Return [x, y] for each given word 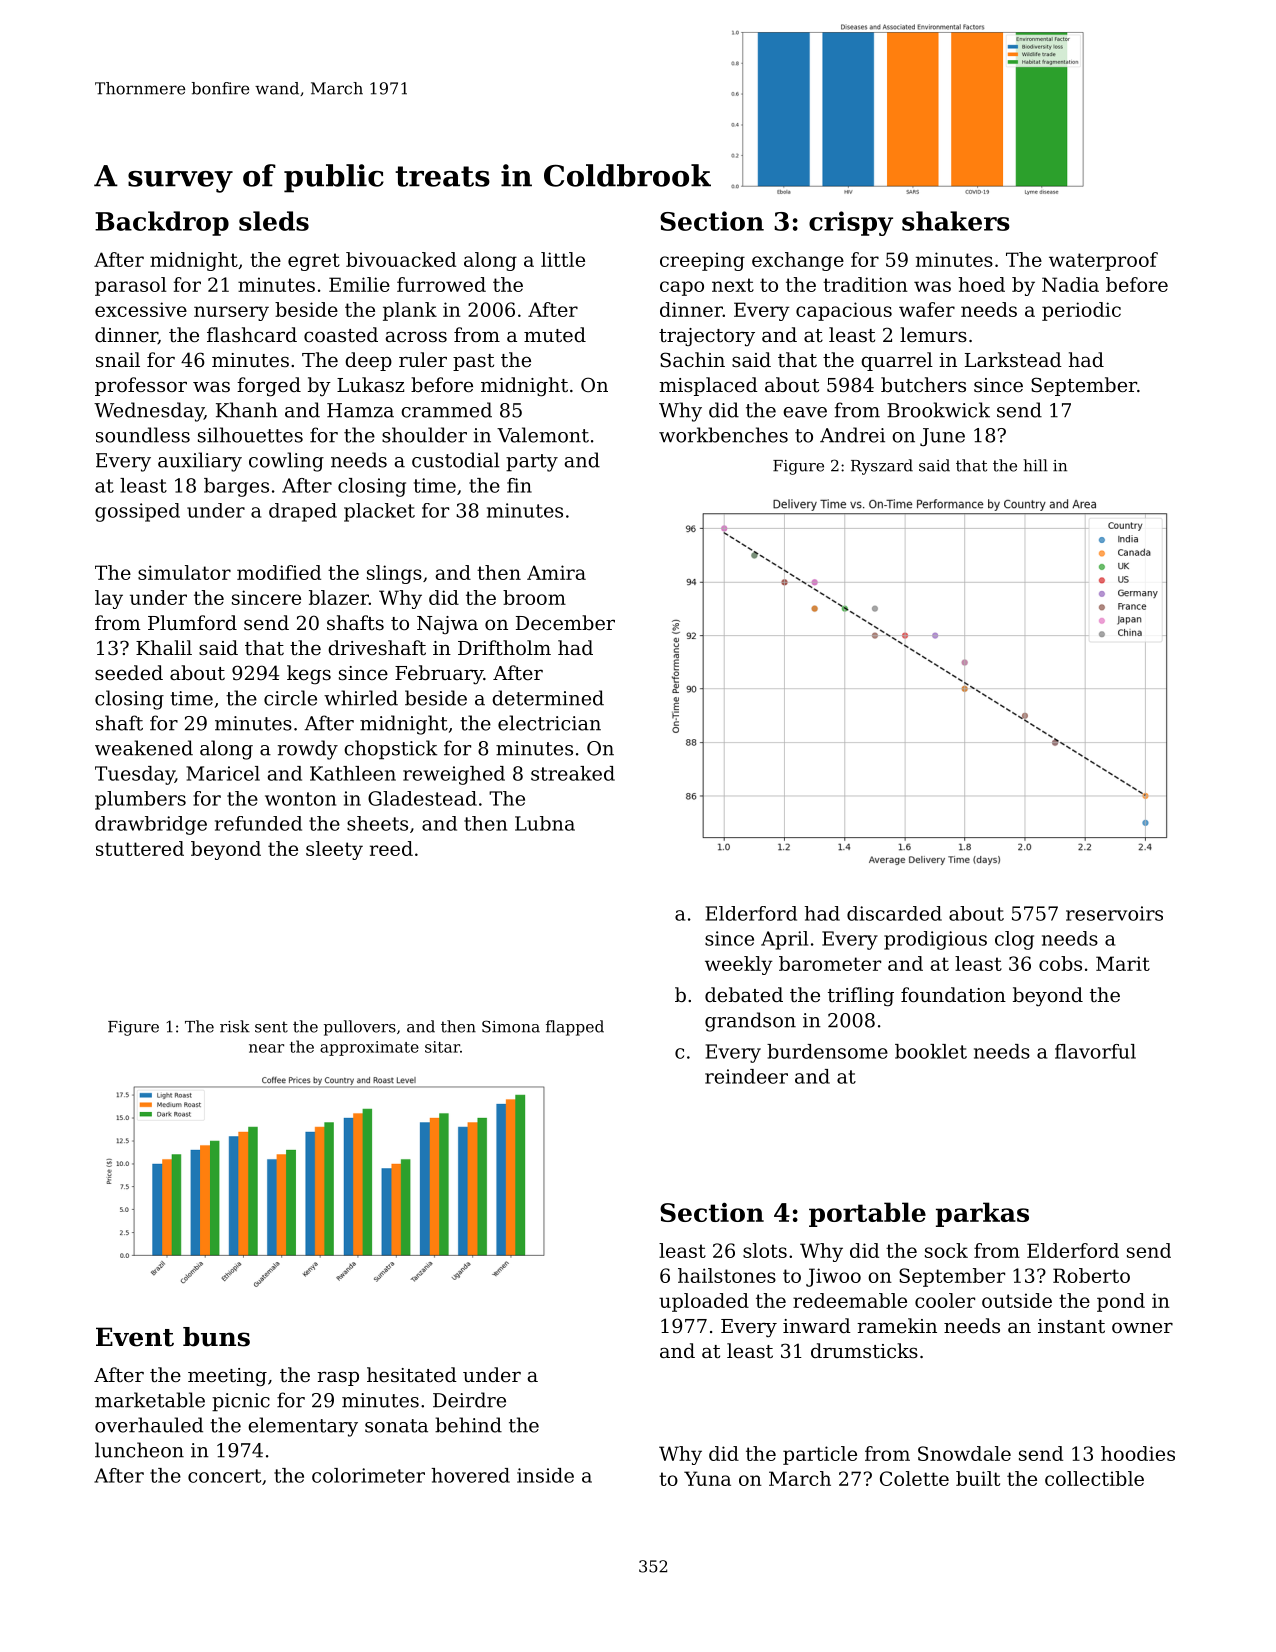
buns [216, 1337]
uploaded [704, 1302]
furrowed [441, 284]
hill [1035, 465]
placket [379, 512]
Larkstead [1013, 359]
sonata [396, 1426]
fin [519, 485]
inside [545, 1475]
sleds [274, 221]
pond [1121, 1302]
